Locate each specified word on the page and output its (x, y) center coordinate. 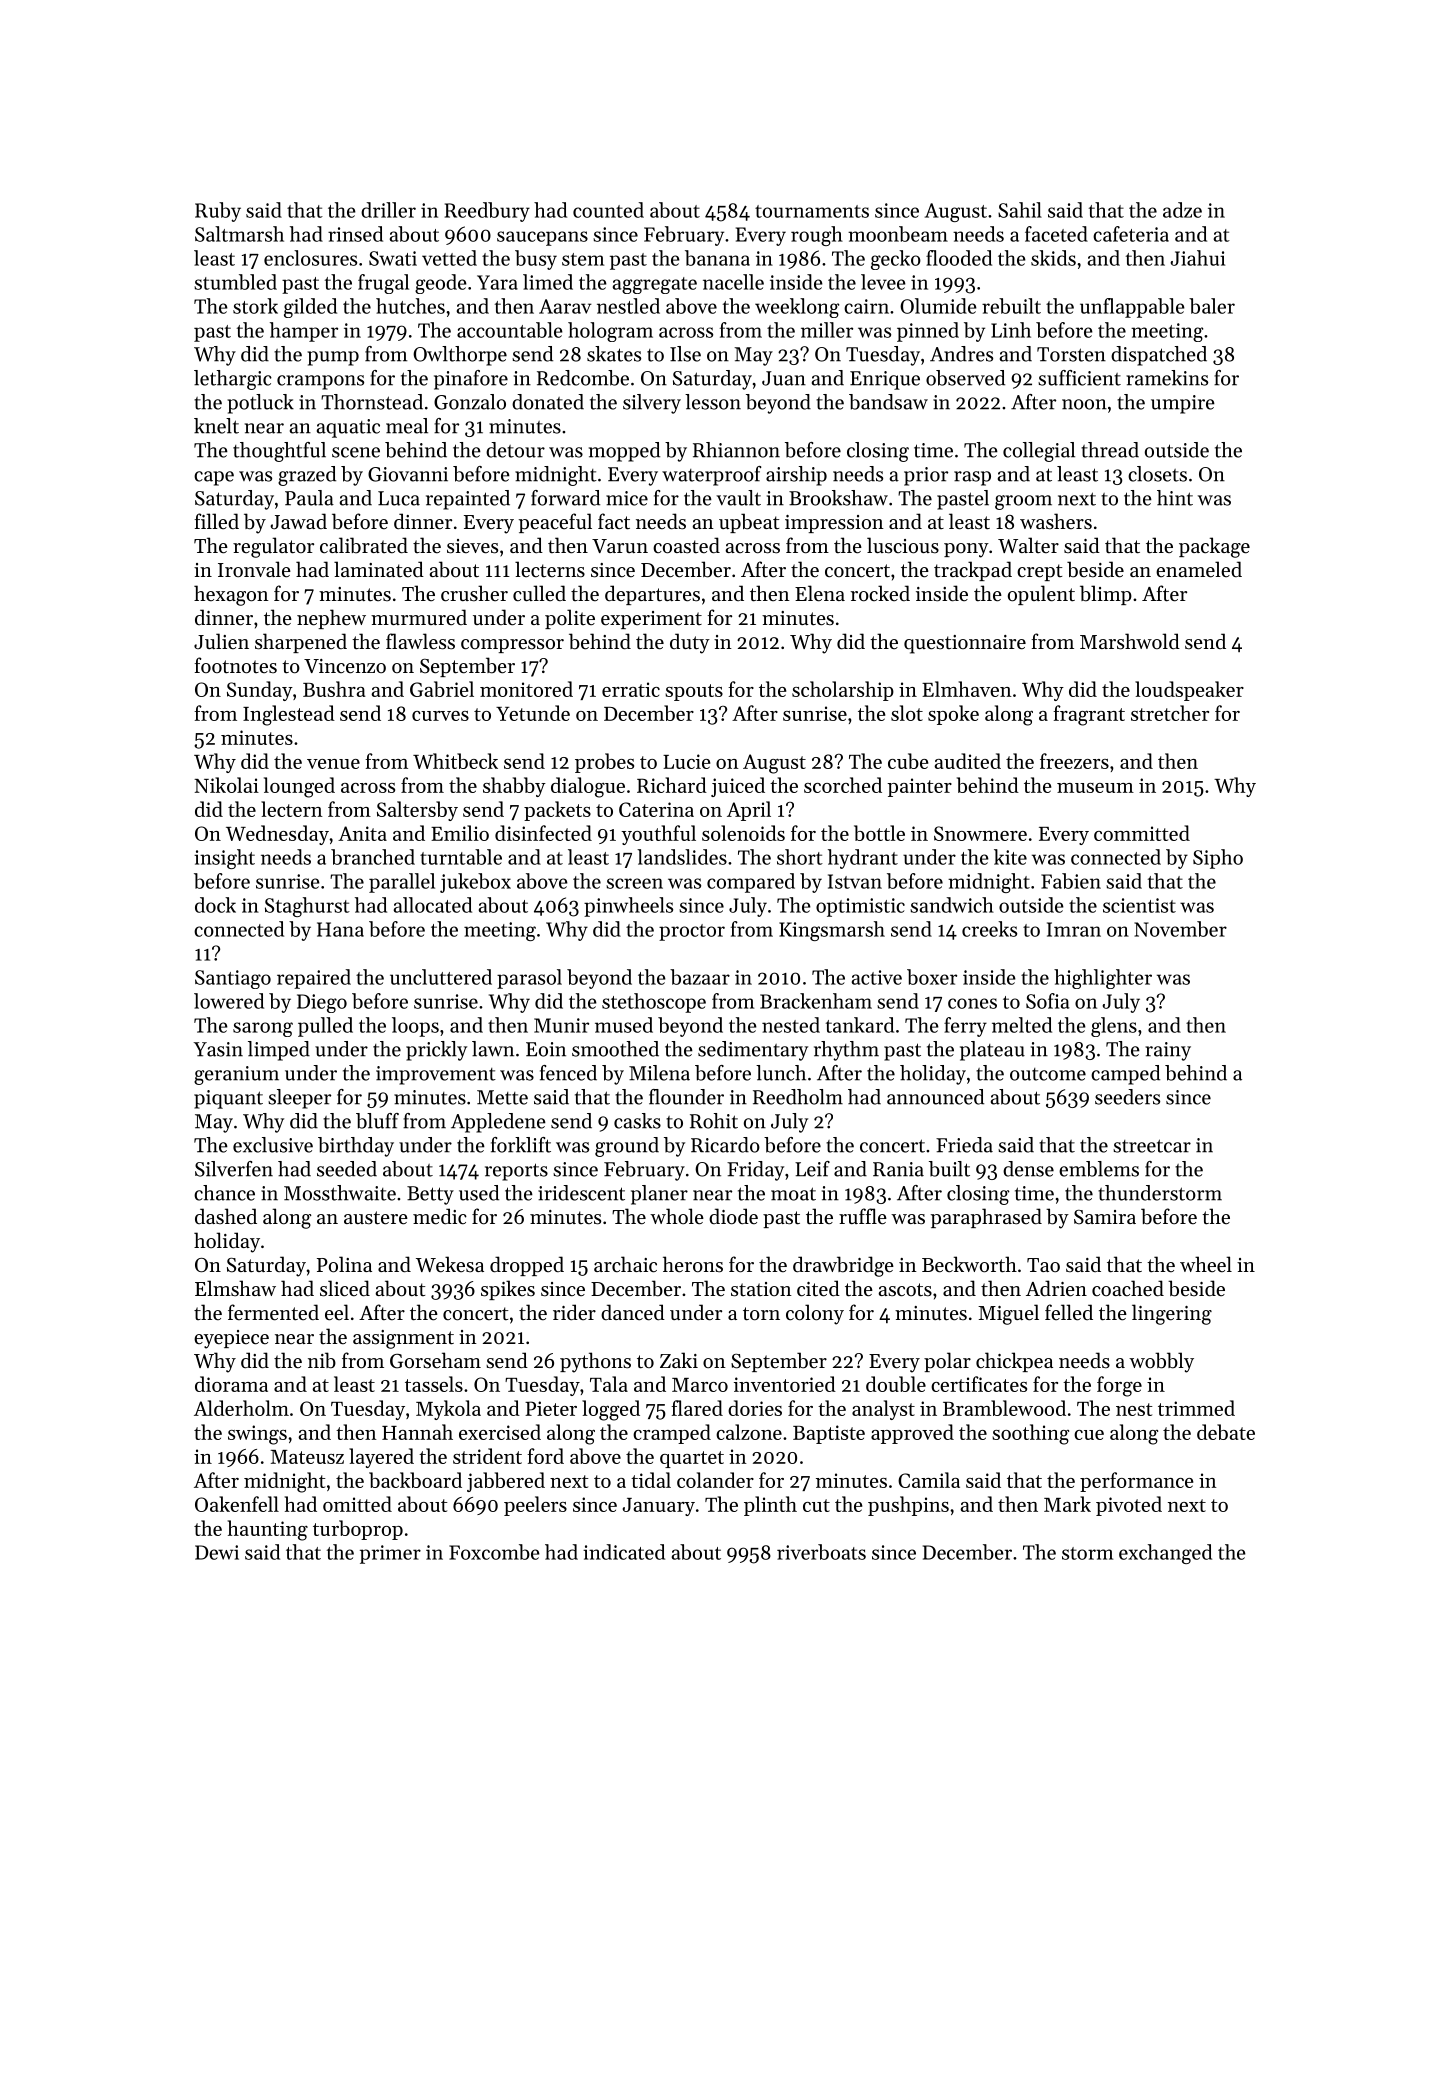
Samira (1105, 1217)
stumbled (235, 282)
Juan (784, 378)
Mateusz (307, 1457)
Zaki (679, 1360)
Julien (221, 641)
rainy (1168, 1051)
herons (693, 1264)
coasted (686, 545)
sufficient (1079, 378)
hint (1175, 498)
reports (516, 1172)
